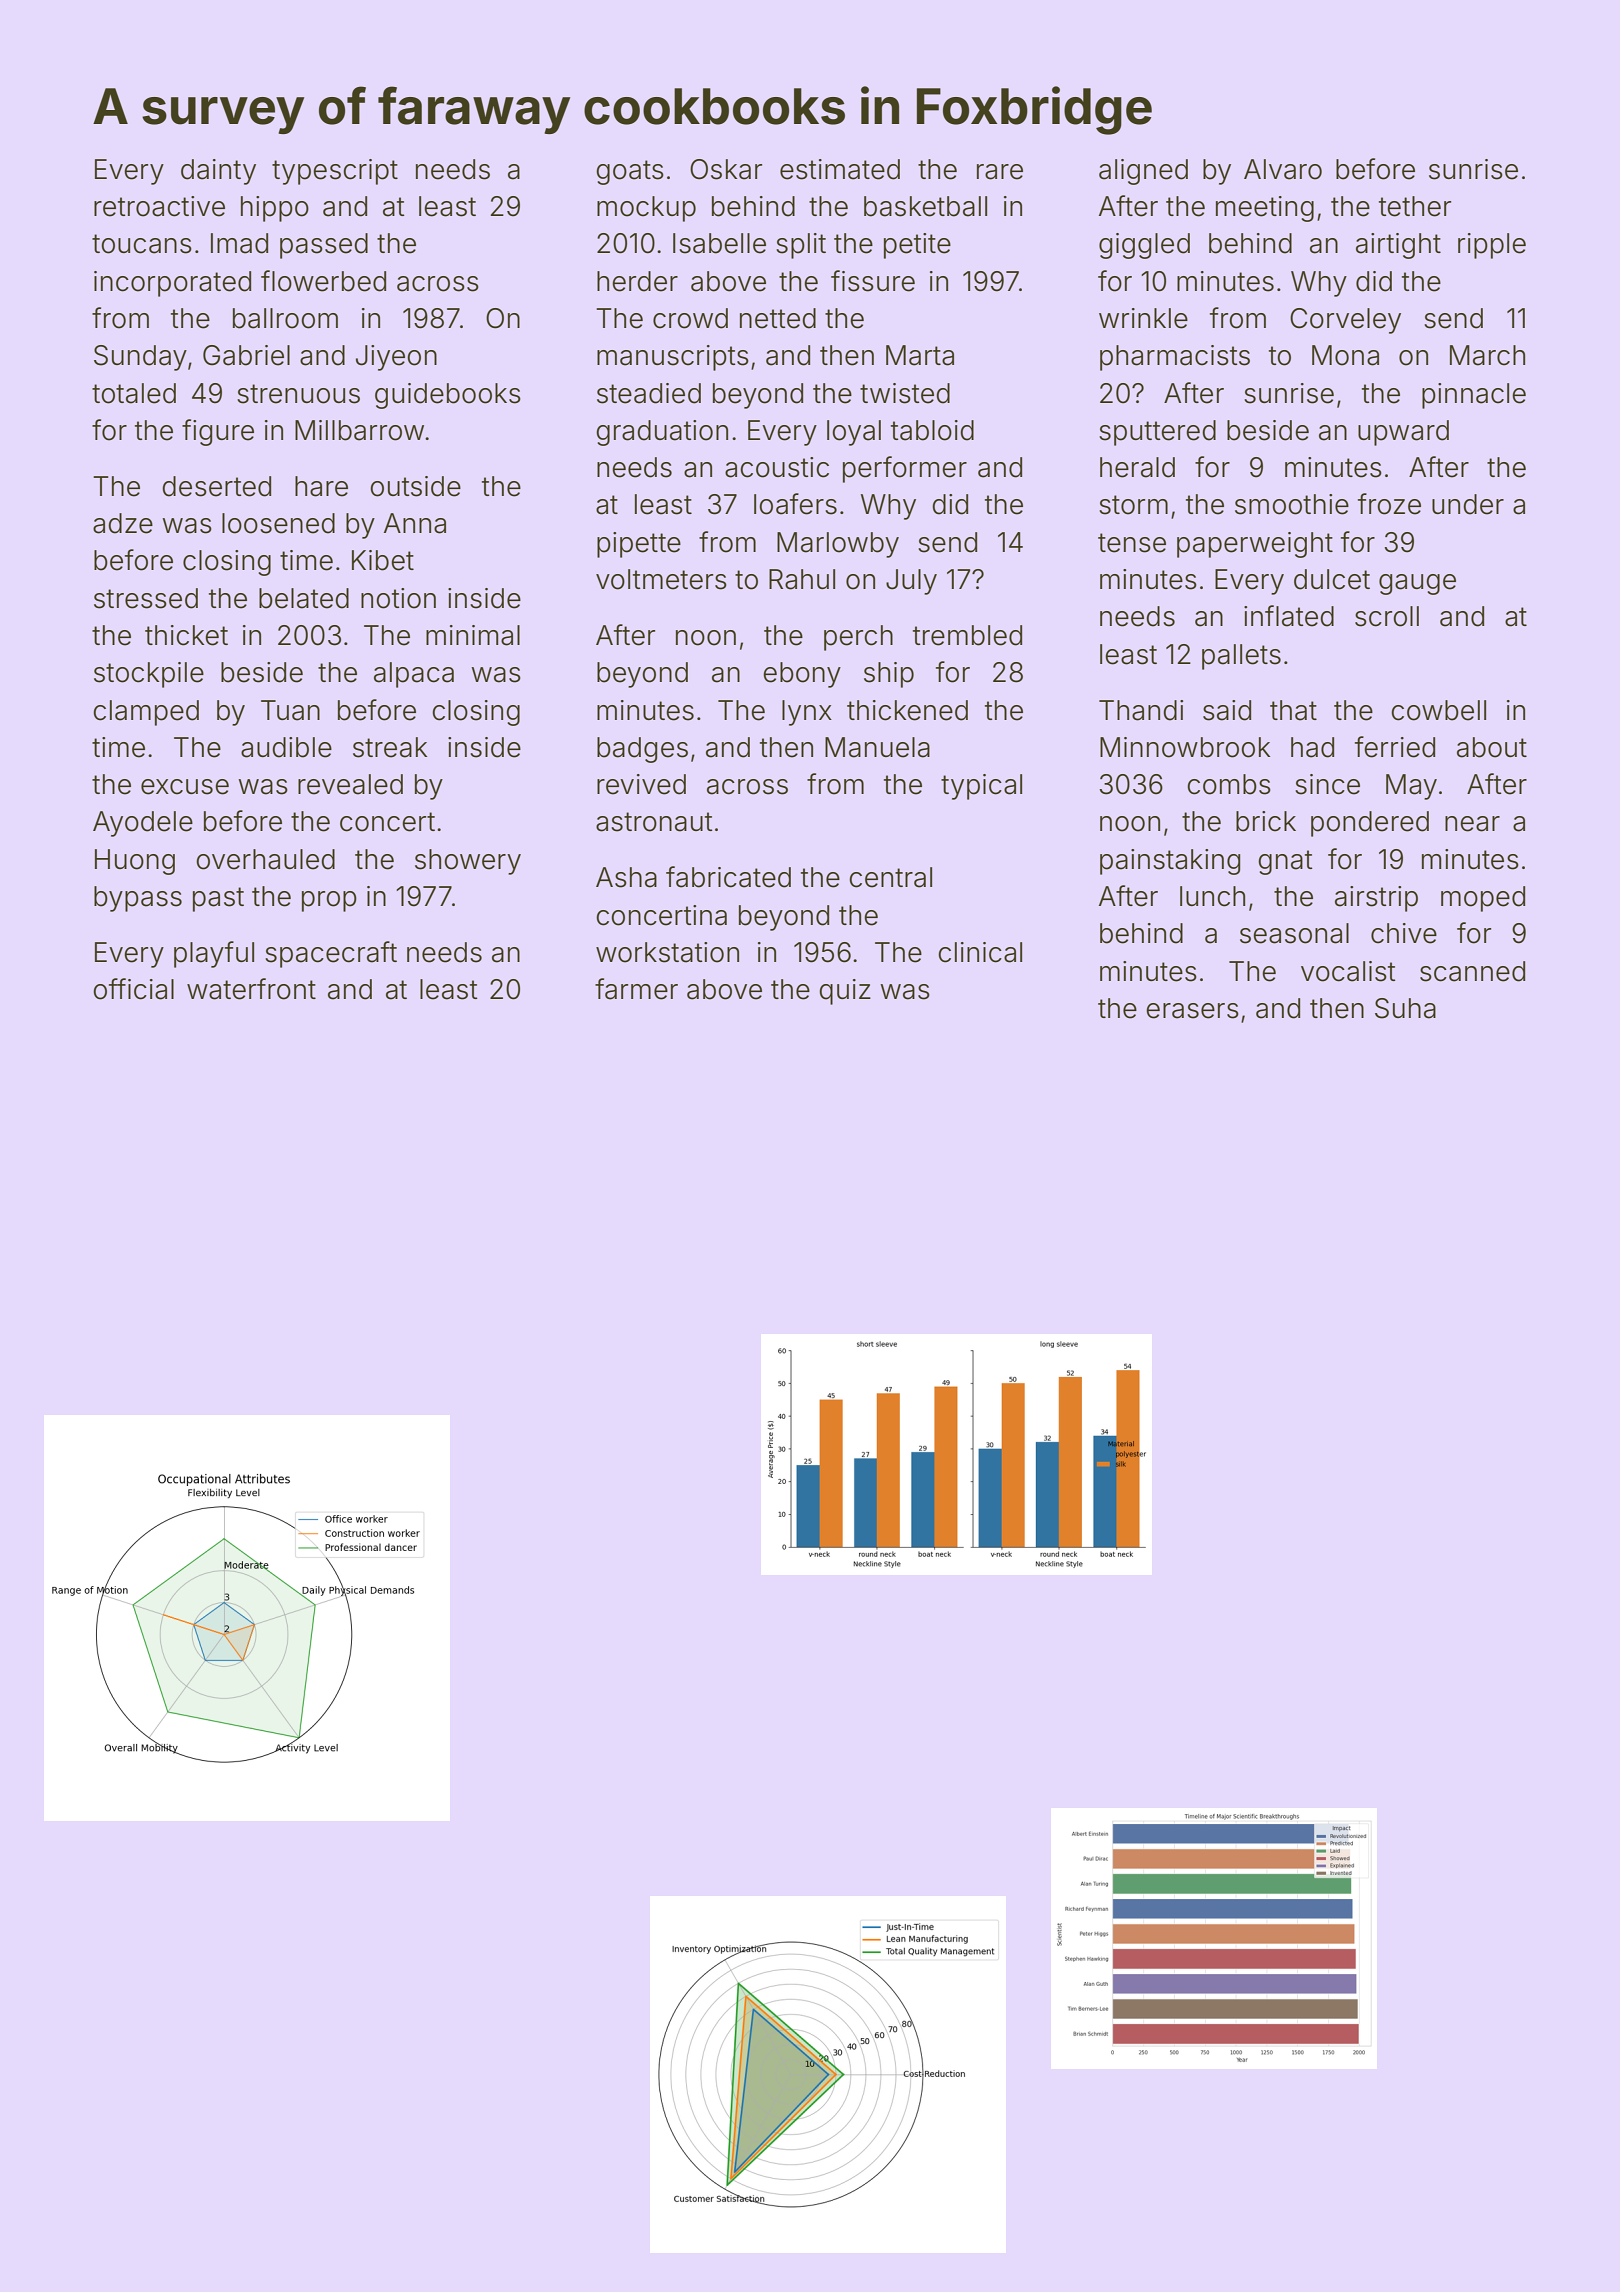 The height and width of the image is (2292, 1620). Describe the element at coordinates (639, 545) in the image. I see `pipette` at that location.
